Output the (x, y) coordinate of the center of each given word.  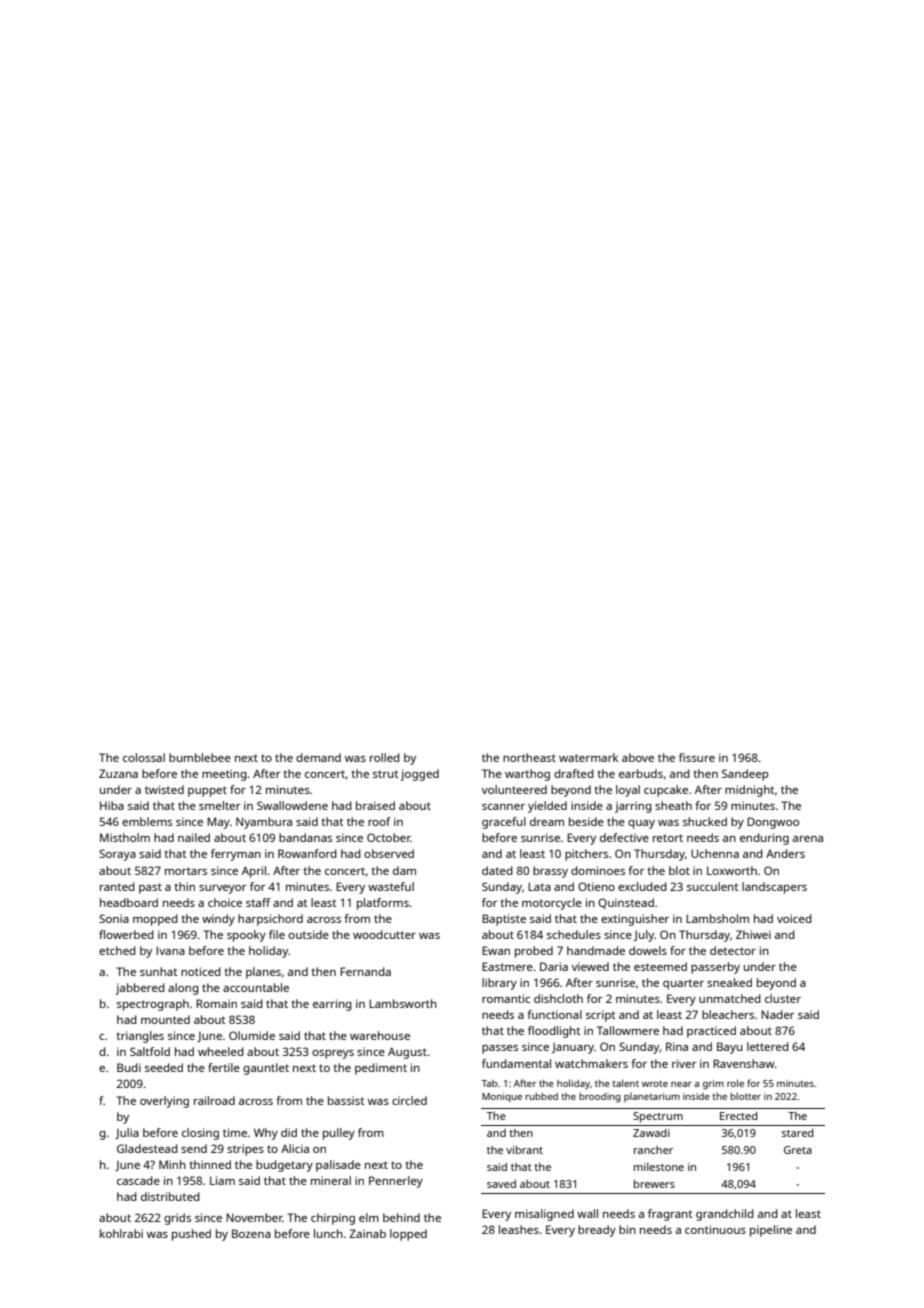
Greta (798, 1150)
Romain (216, 1003)
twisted (164, 789)
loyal (628, 791)
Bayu (730, 1048)
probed (534, 952)
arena (808, 839)
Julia (127, 1133)
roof (379, 821)
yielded (547, 807)
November (254, 1217)
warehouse (380, 1035)
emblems (147, 821)
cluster (783, 998)
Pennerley (396, 1182)
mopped (155, 920)
